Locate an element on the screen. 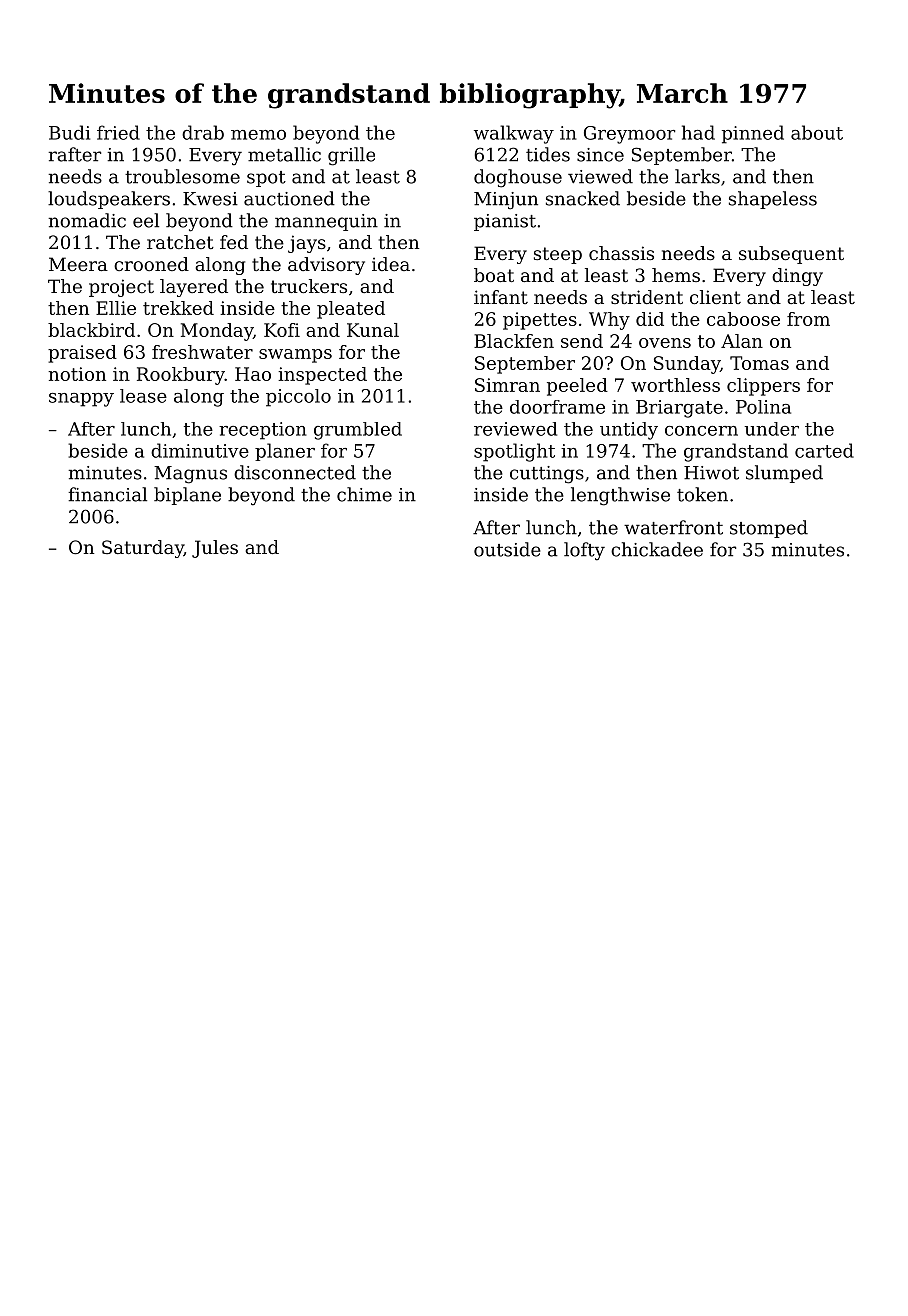 This screenshot has height=1316, width=908. Saturday is located at coordinates (143, 549).
